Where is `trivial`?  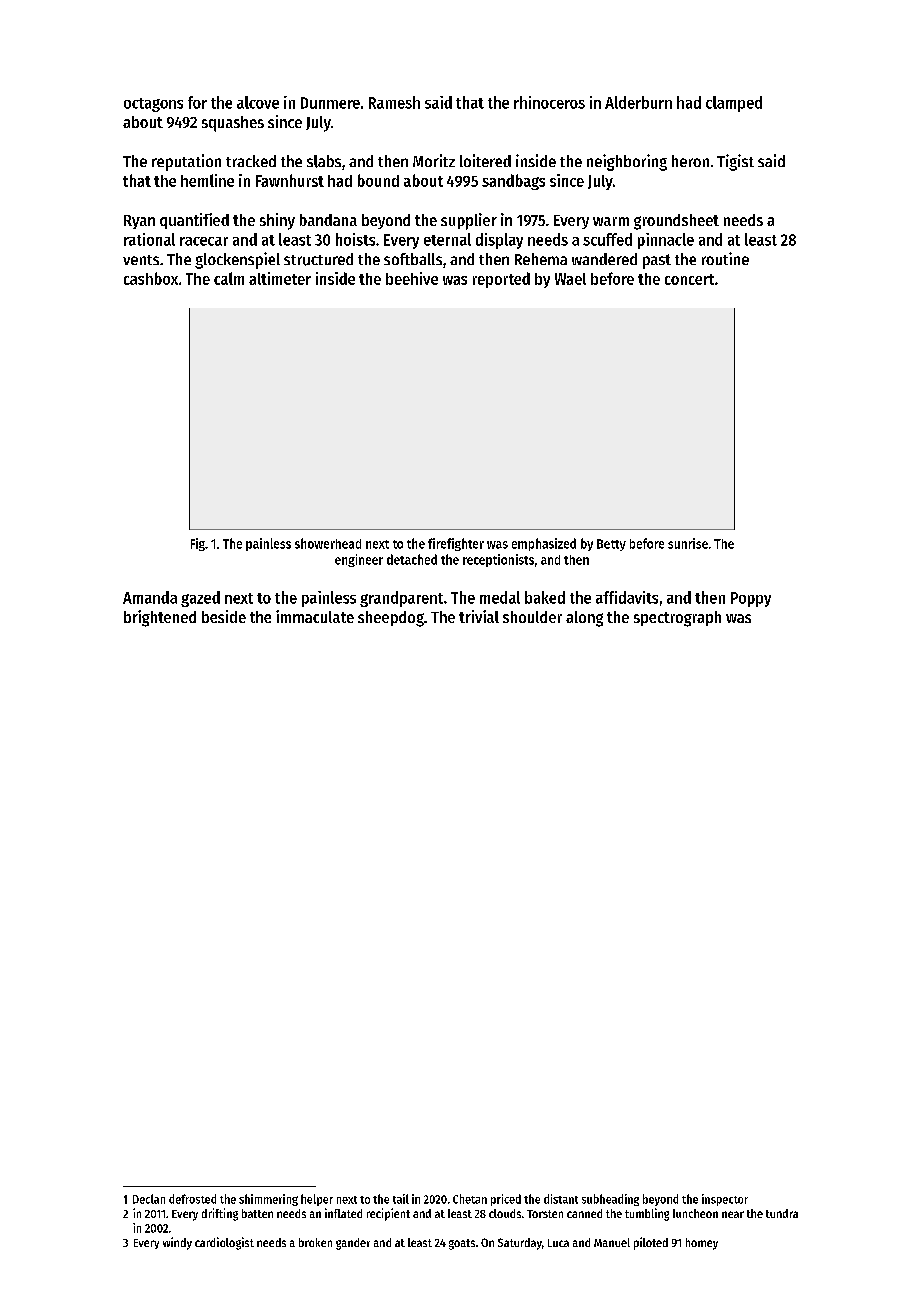 trivial is located at coordinates (479, 616).
